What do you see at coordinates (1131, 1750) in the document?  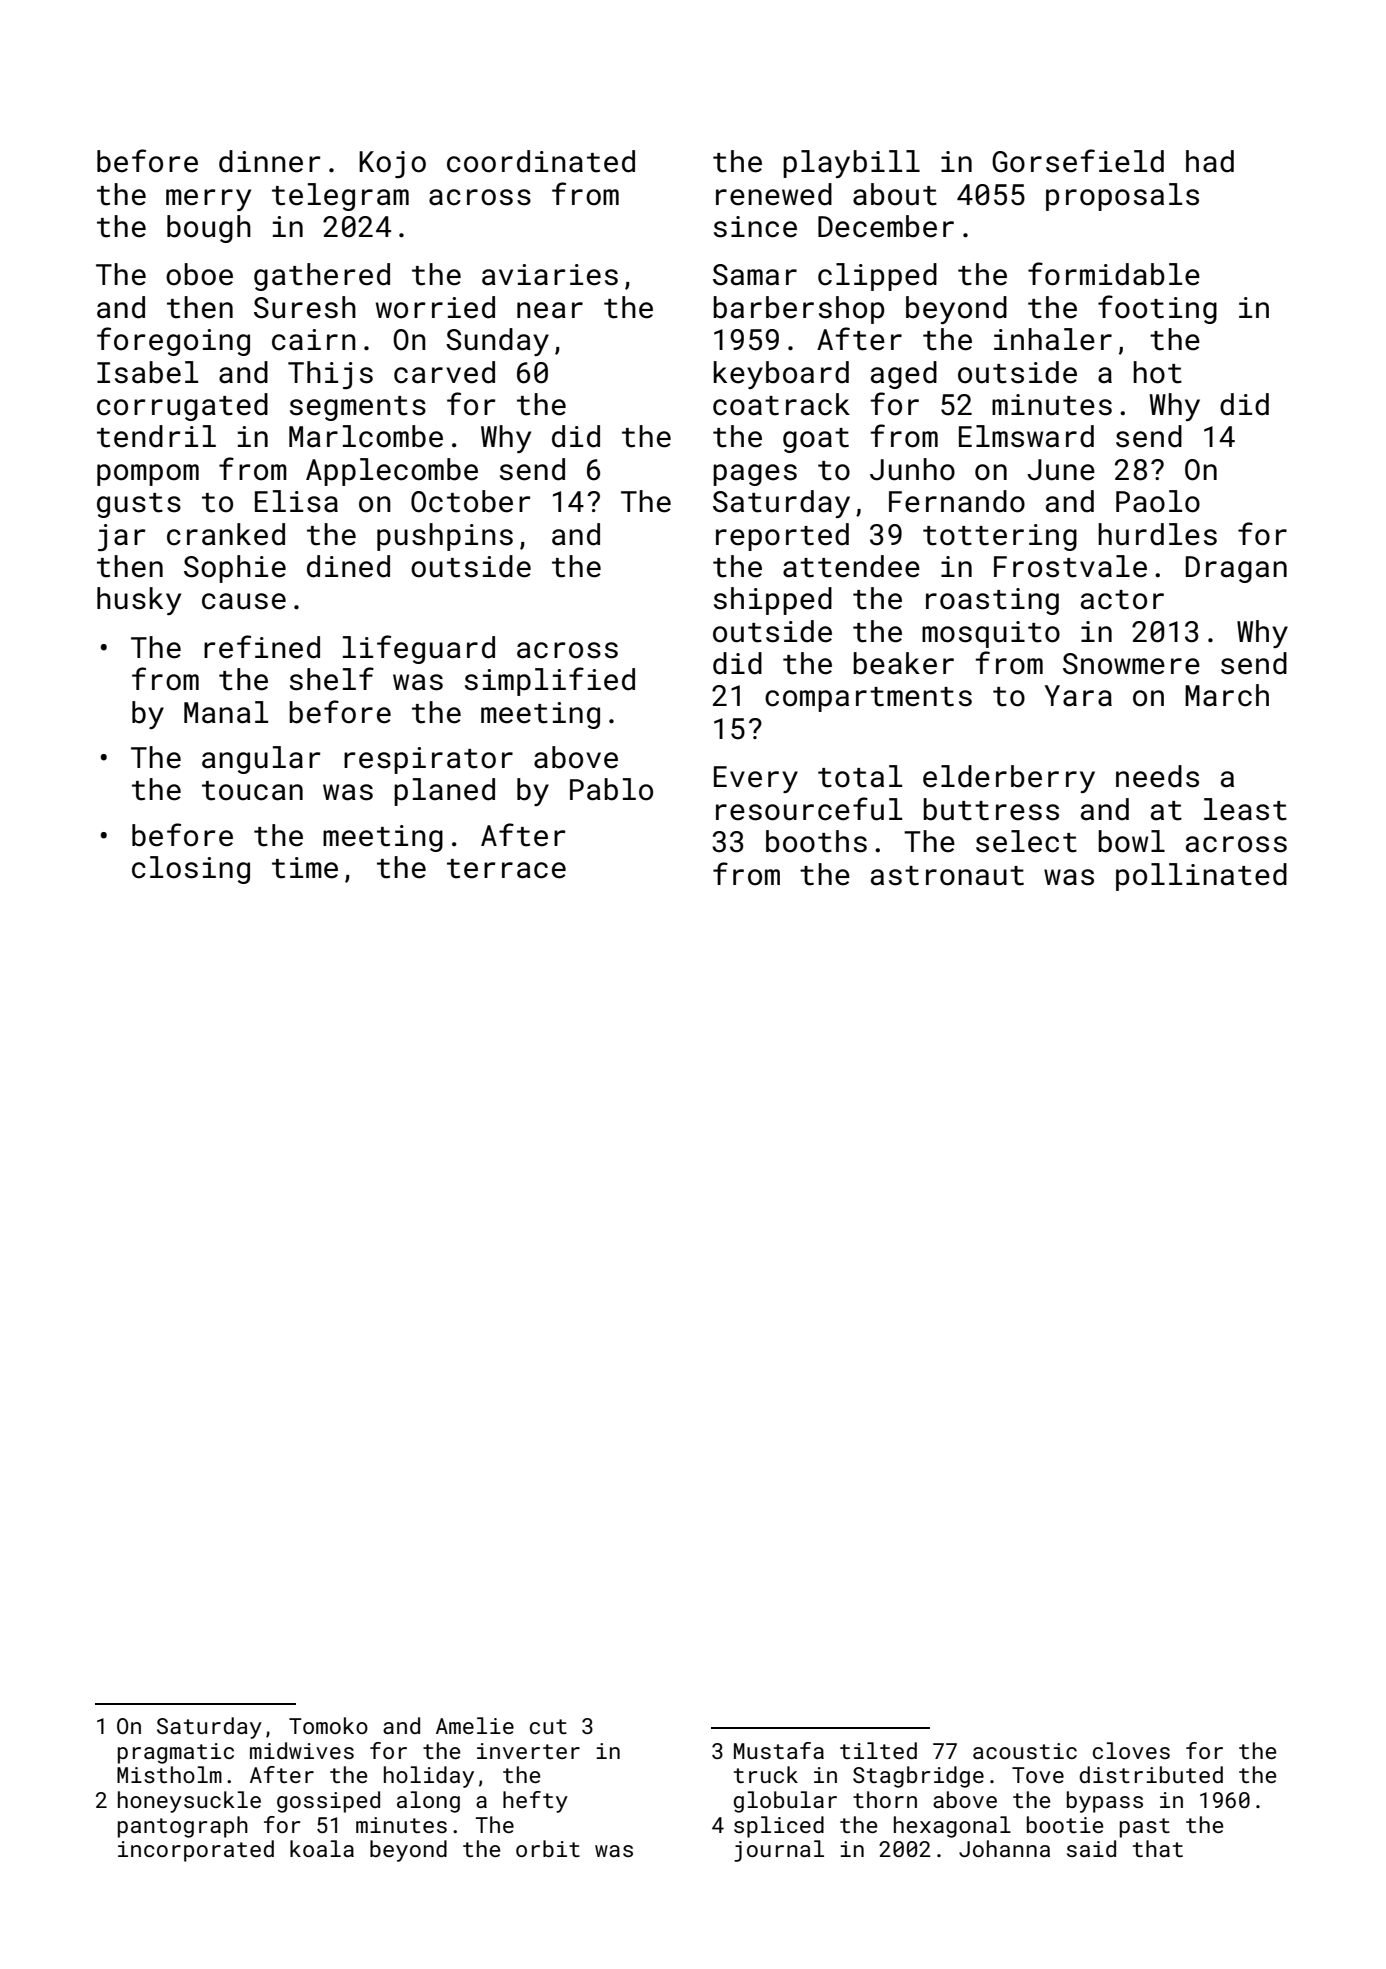 I see `cloves` at bounding box center [1131, 1750].
